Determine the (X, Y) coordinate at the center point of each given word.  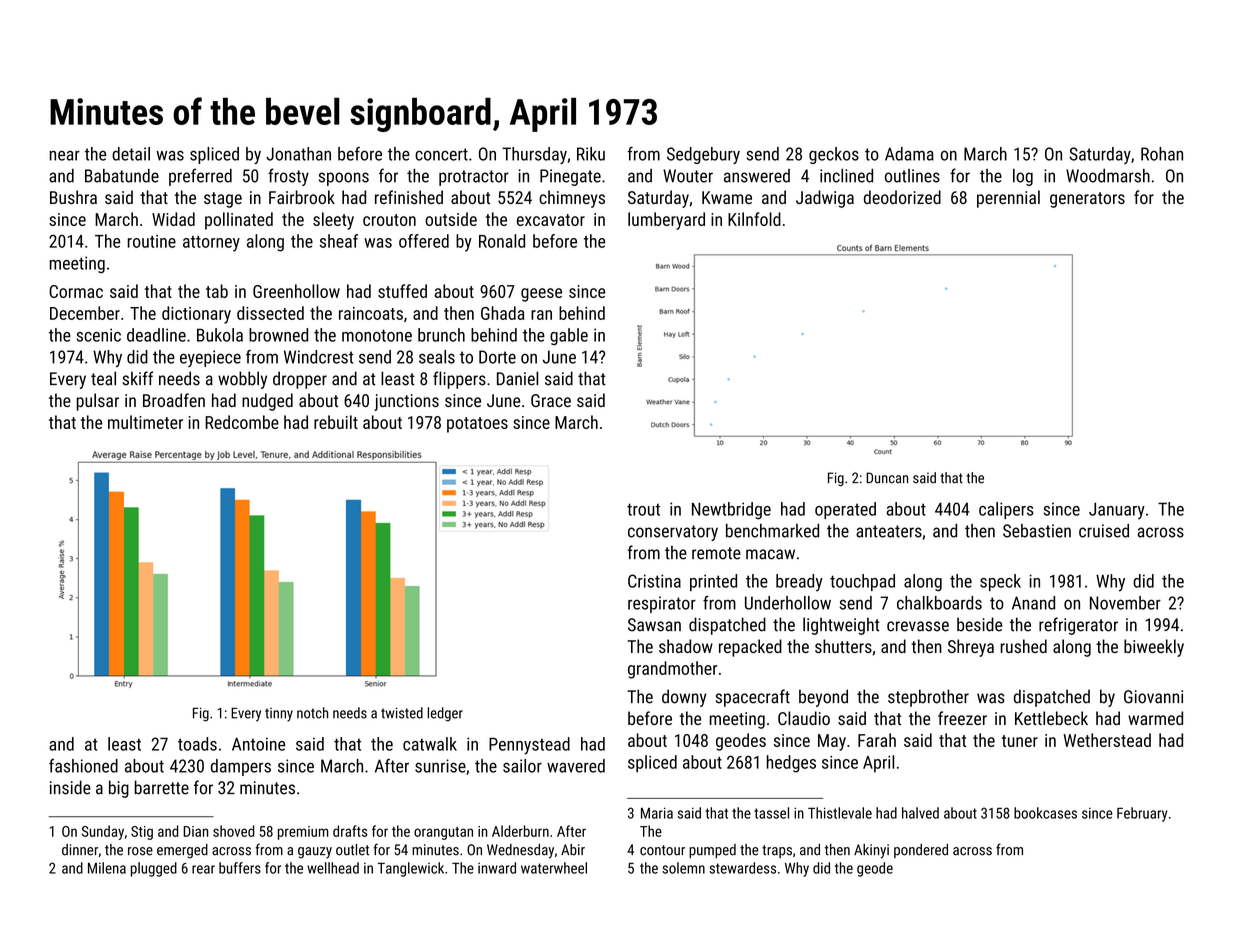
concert (441, 154)
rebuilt (336, 422)
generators (1087, 200)
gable (569, 336)
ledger (445, 714)
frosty (288, 177)
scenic (98, 335)
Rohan (1162, 154)
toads (197, 744)
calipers (1006, 510)
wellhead (333, 868)
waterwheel (554, 868)
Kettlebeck (1051, 718)
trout (643, 509)
